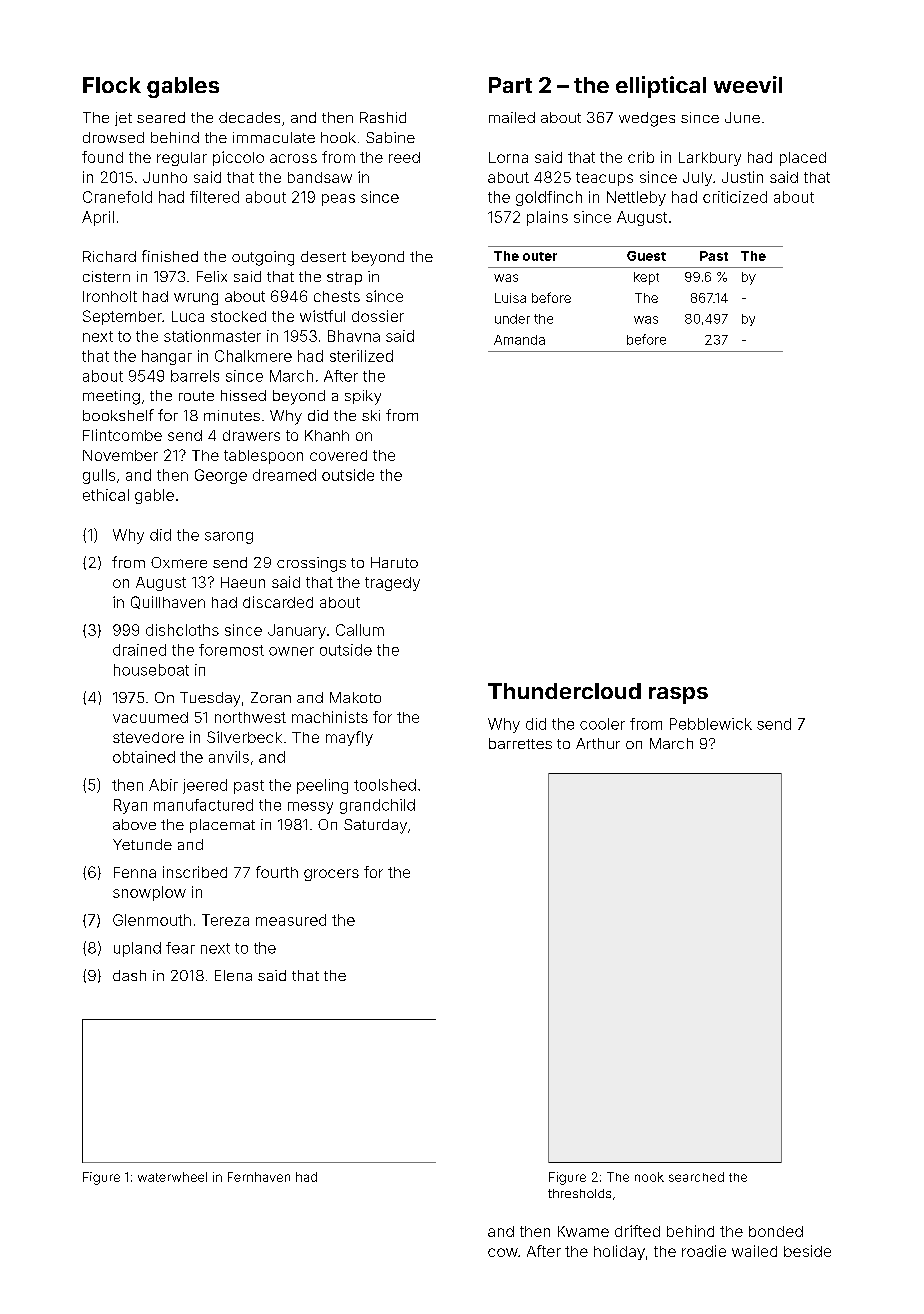 This image has width=924, height=1314. I want to click on anvils, so click(229, 757).
